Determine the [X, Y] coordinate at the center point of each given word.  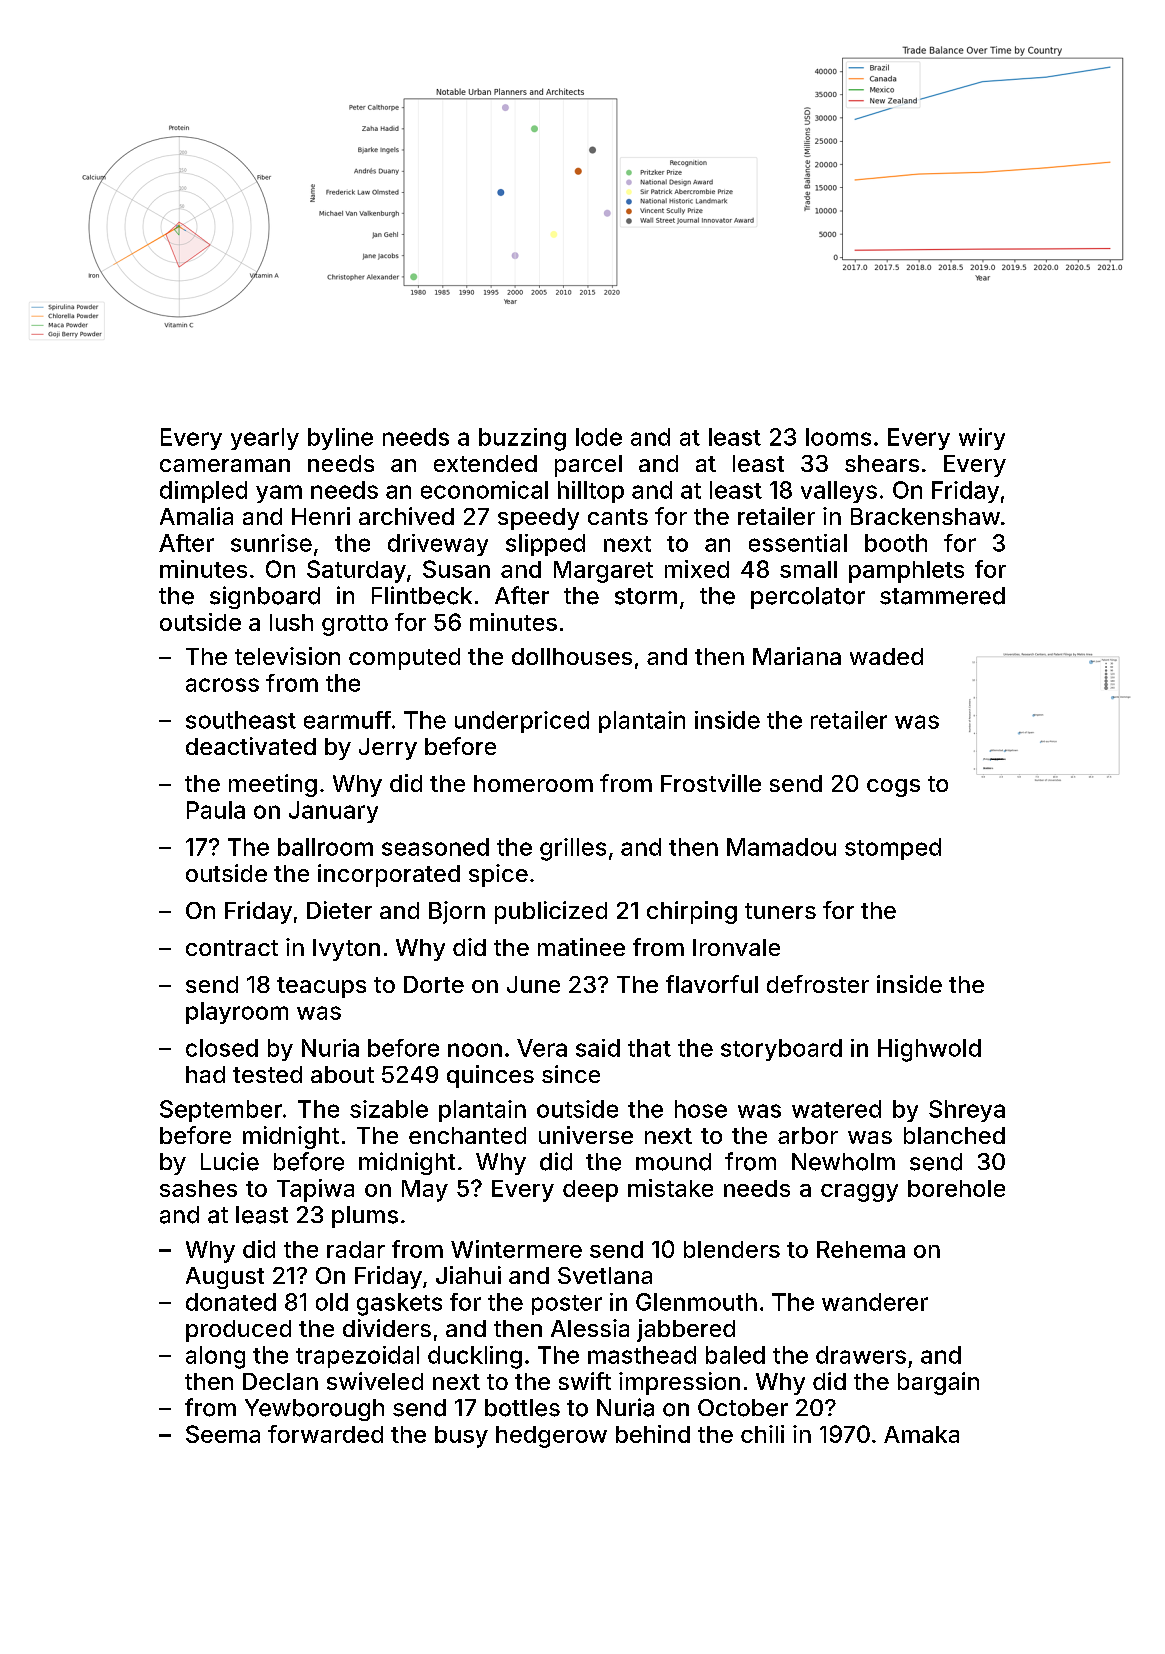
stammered [942, 596]
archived [406, 516]
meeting [273, 785]
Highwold [929, 1050]
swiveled [375, 1381]
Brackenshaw [925, 516]
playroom [237, 1013]
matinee [581, 947]
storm [646, 596]
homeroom [533, 783]
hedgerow [551, 1437]
